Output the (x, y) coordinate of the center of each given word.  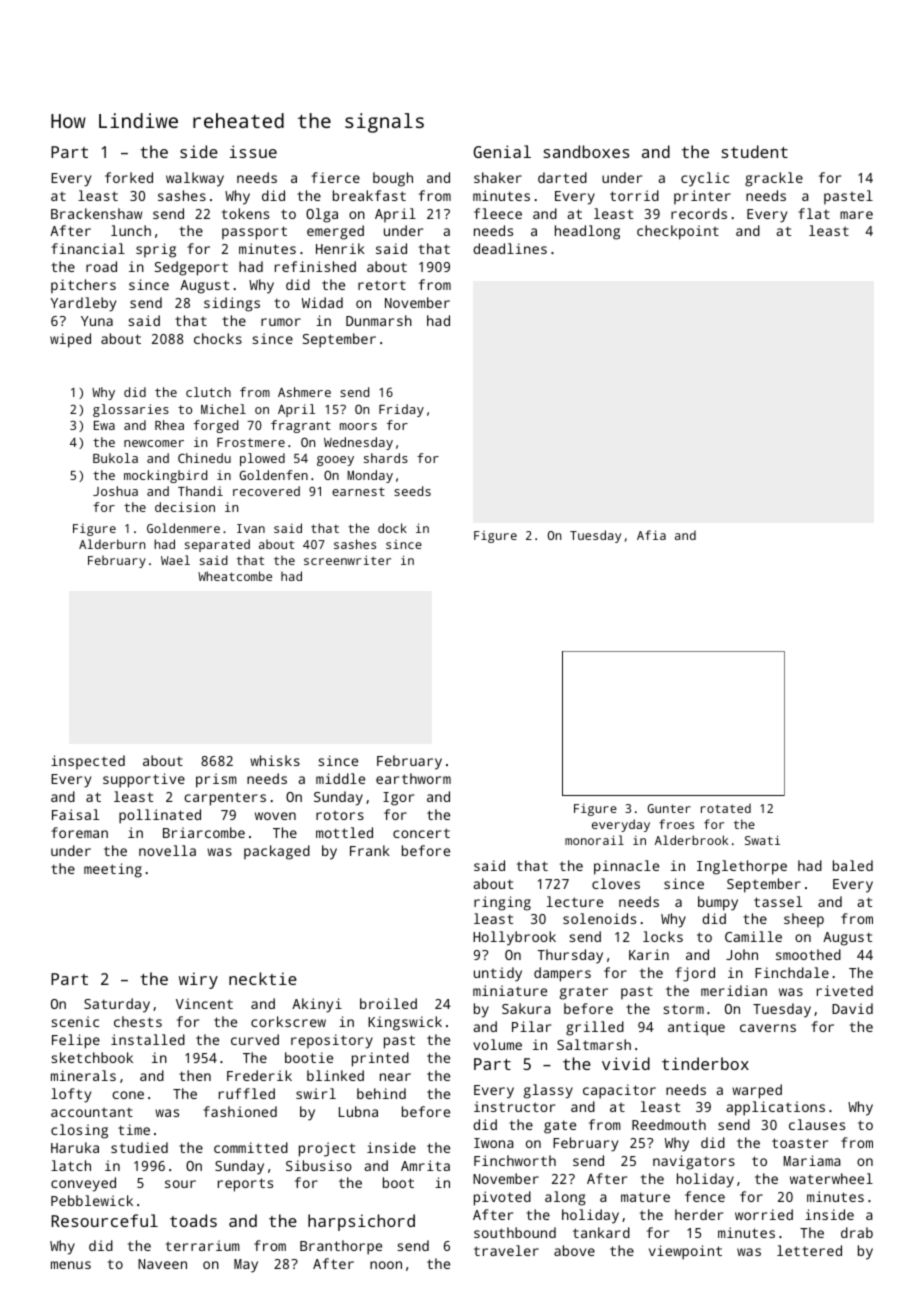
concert (421, 833)
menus (71, 1265)
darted (562, 177)
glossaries (131, 410)
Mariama (812, 1160)
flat (814, 213)
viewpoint (685, 1252)
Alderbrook (691, 840)
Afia (651, 535)
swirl (316, 1093)
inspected (88, 762)
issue (253, 151)
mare (856, 215)
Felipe (76, 1041)
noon (386, 1265)
